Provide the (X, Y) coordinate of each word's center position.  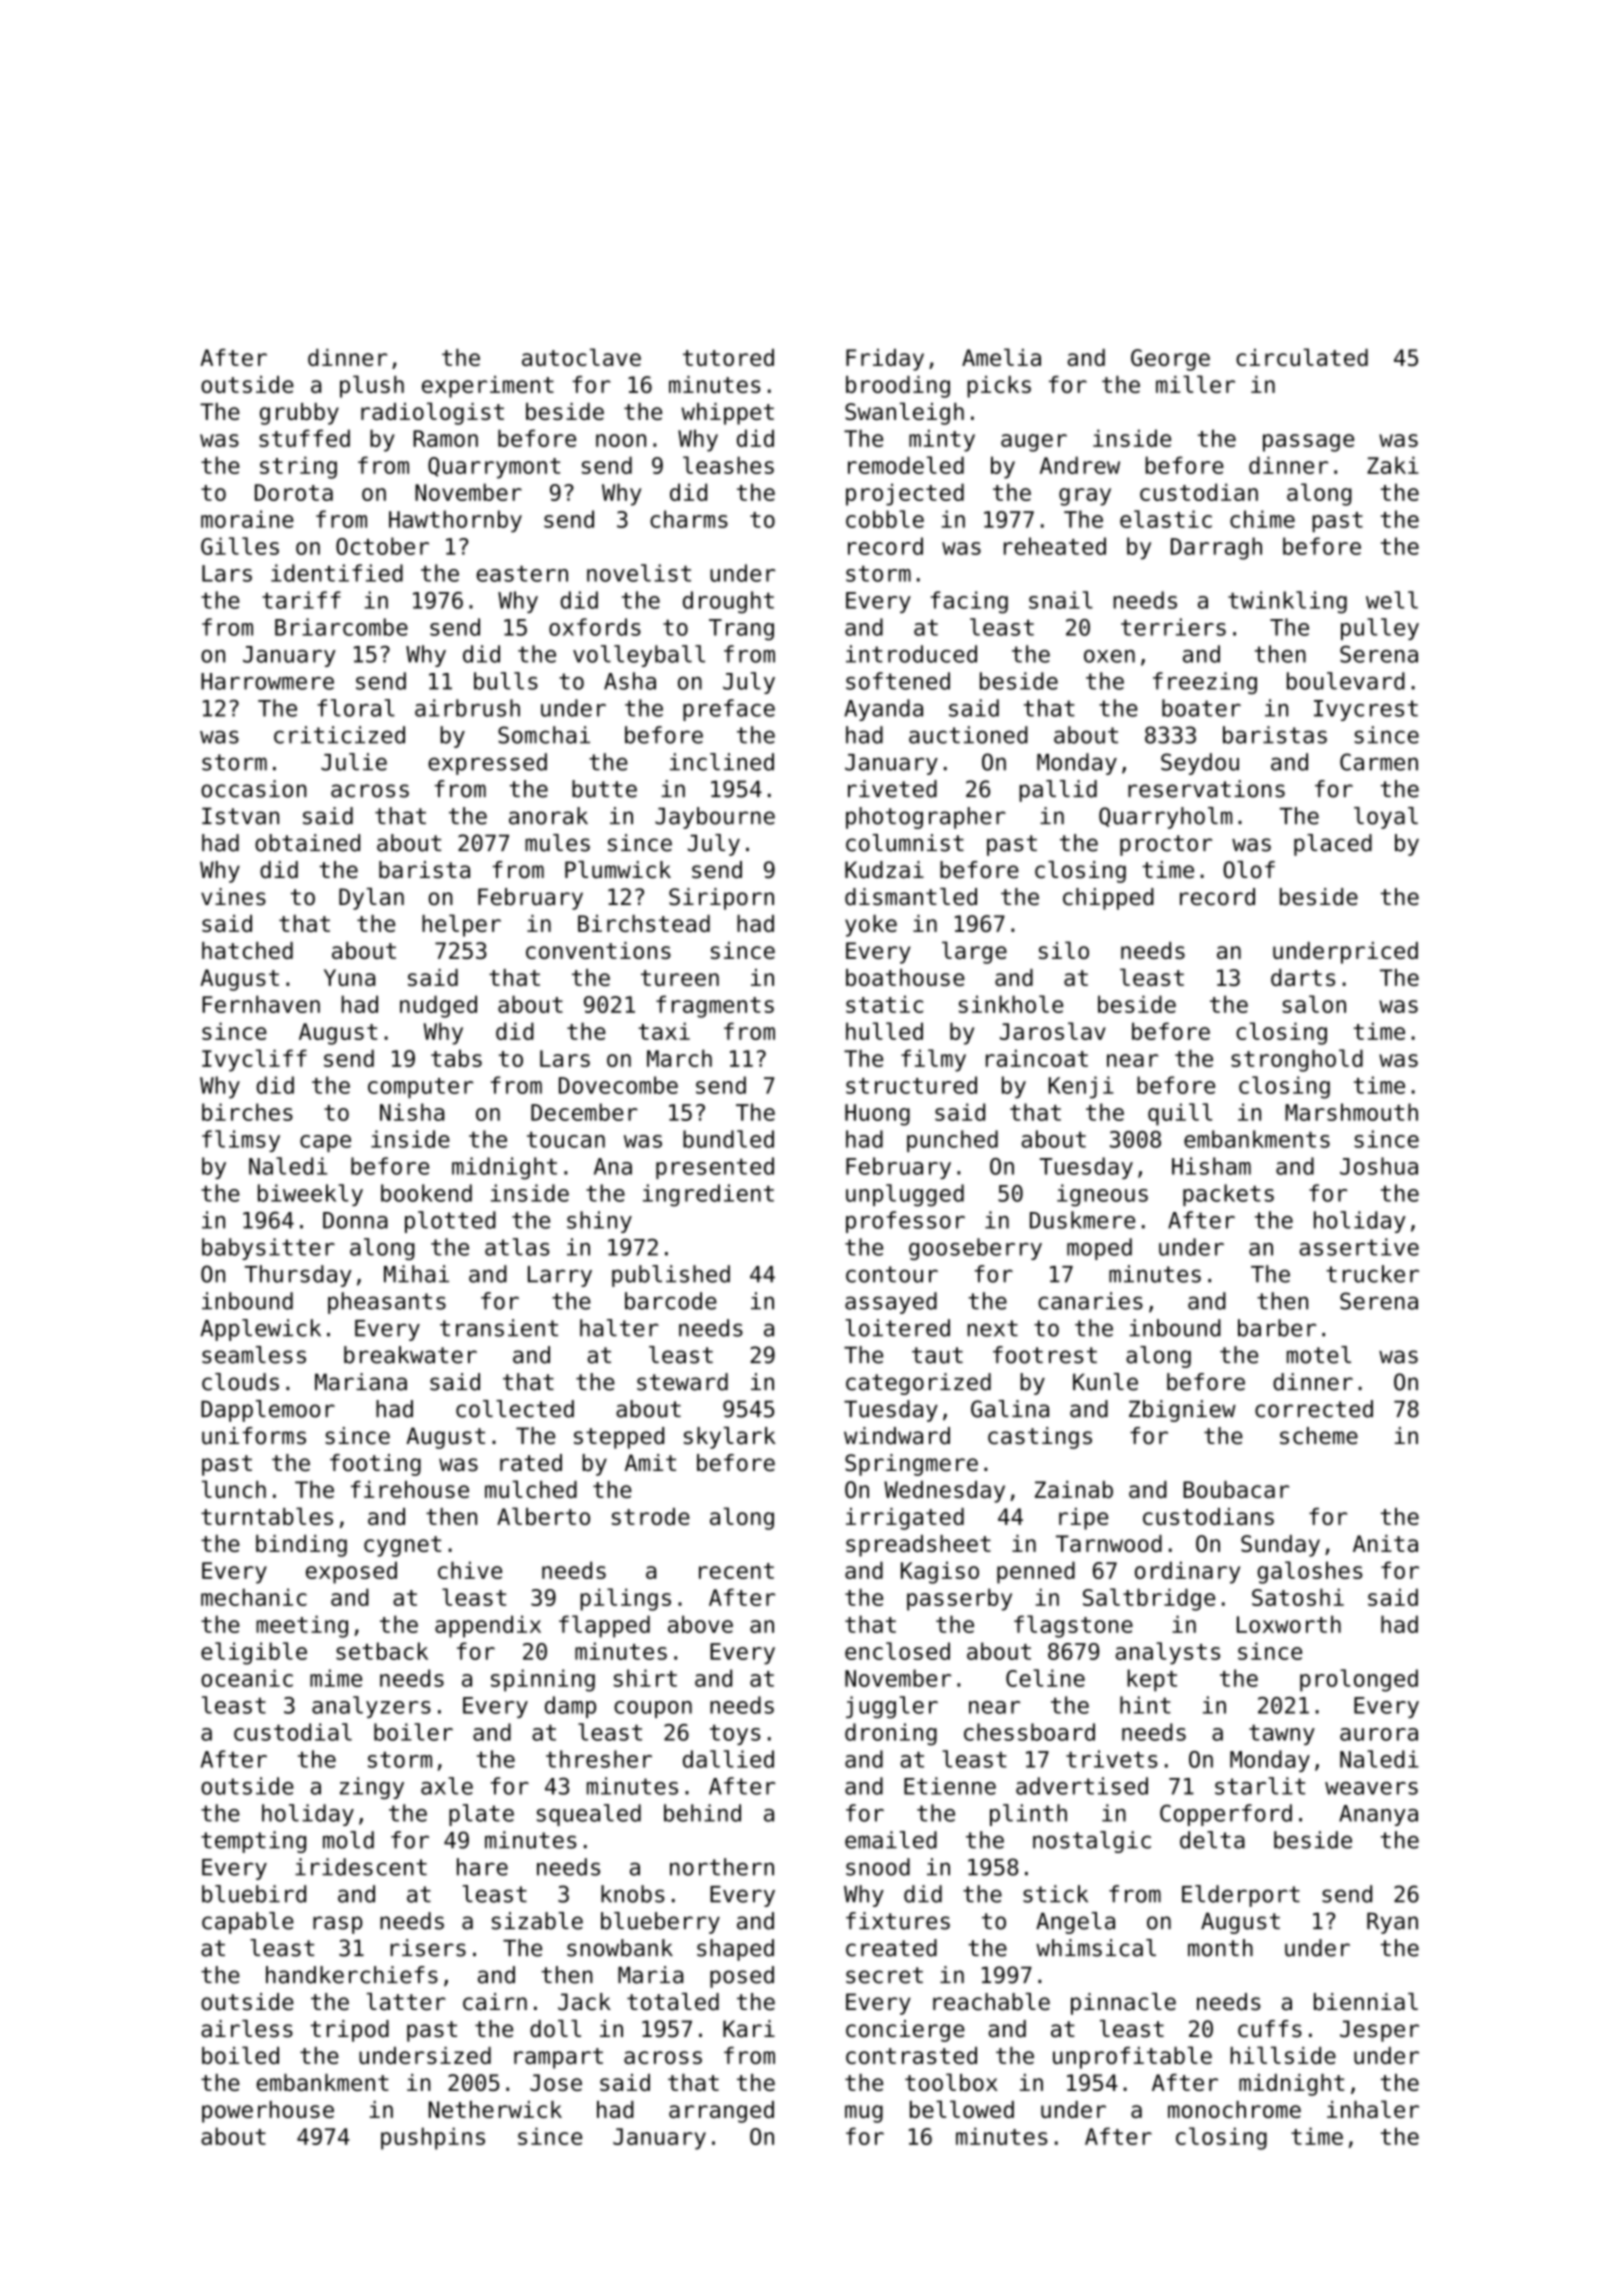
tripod (350, 2031)
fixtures (898, 1921)
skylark (730, 1438)
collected (515, 1409)
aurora (1379, 1734)
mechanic (254, 1597)
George (1170, 360)
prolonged (1359, 1680)
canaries (1090, 1301)
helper (461, 925)
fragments (715, 1006)
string (298, 467)
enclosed (897, 1651)
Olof (1249, 870)
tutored (728, 357)
